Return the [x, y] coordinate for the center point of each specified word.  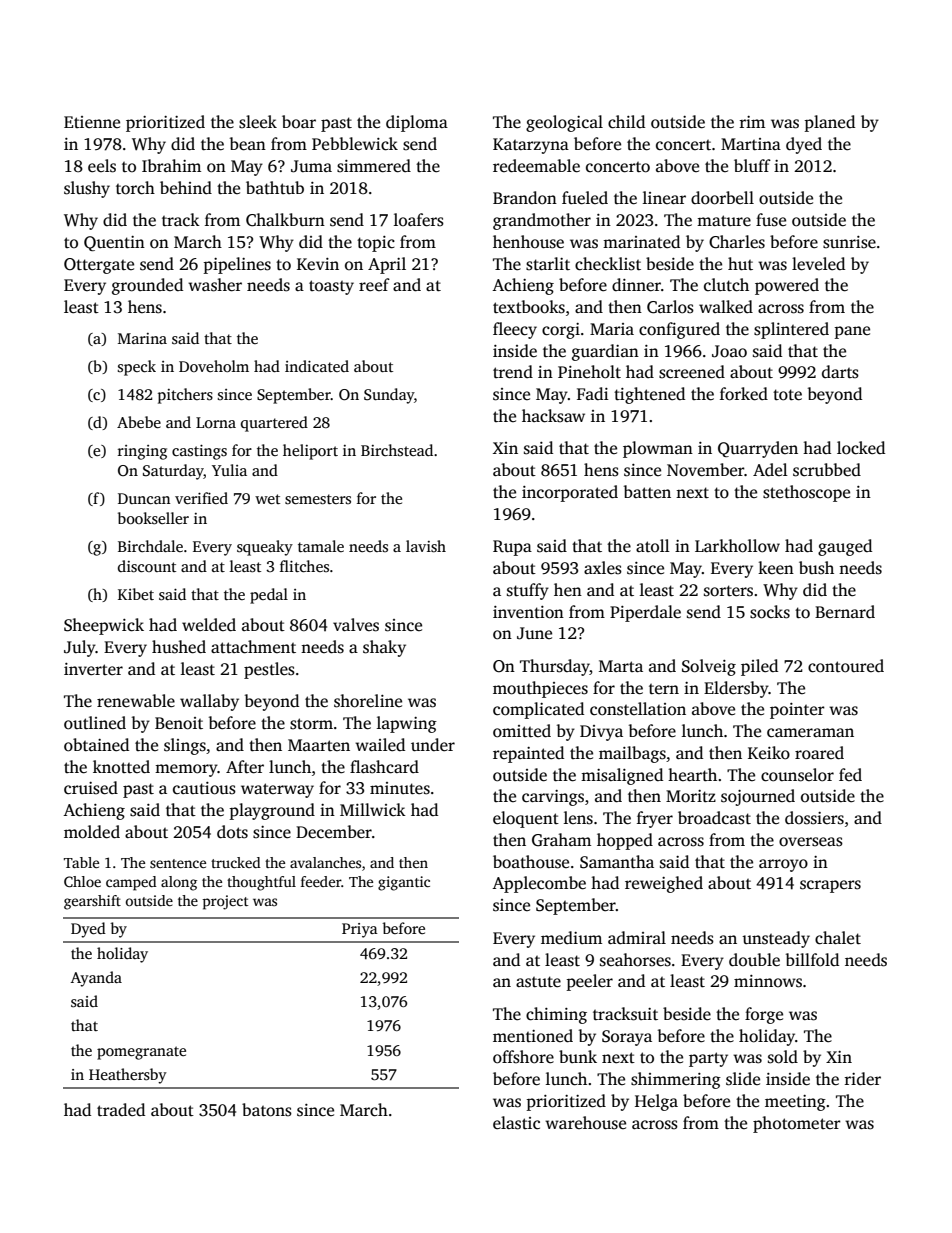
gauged [845, 547]
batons [267, 1110]
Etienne [92, 122]
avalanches [325, 862]
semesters [318, 499]
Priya [360, 930]
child [626, 122]
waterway [277, 790]
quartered [274, 424]
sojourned [758, 797]
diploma [417, 123]
